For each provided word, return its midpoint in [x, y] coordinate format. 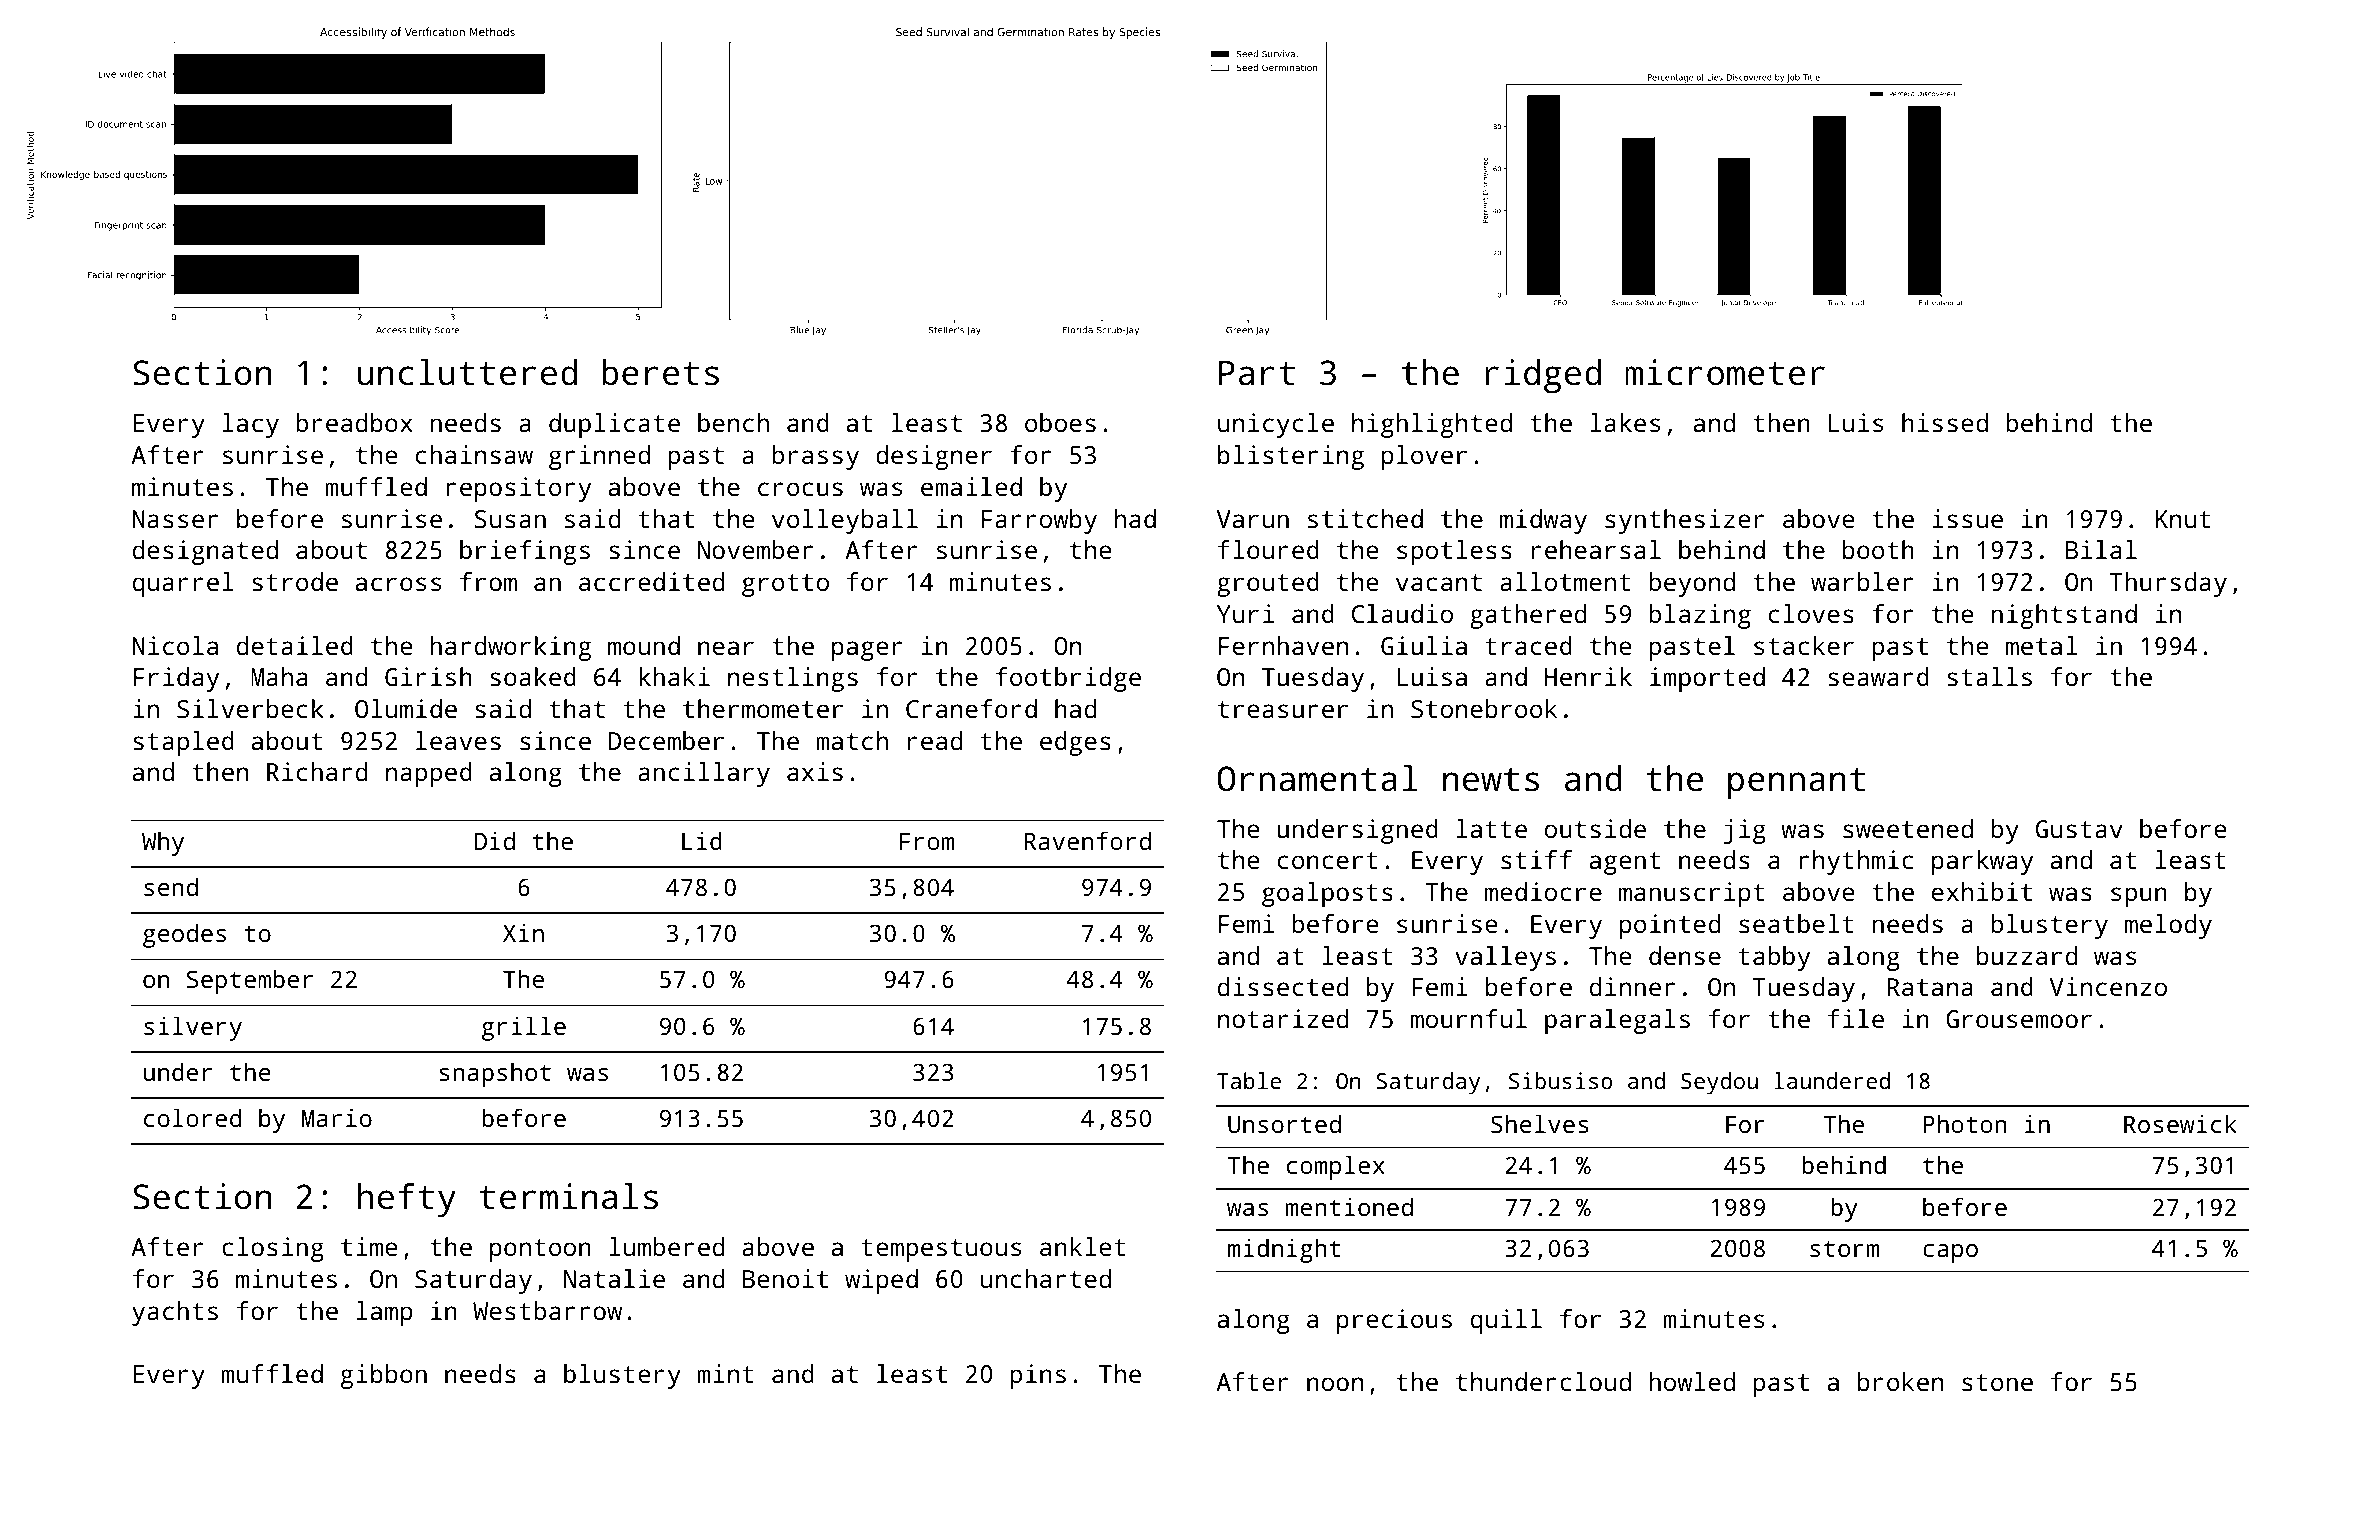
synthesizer [1685, 521]
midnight [1284, 1250]
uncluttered [467, 372]
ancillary [704, 774]
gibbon [384, 1376]
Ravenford [1088, 840]
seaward [1878, 676]
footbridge [1068, 679]
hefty [407, 1200]
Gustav [2079, 829]
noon [1335, 1384]
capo [1950, 1253]
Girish [428, 676]
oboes [1060, 422]
